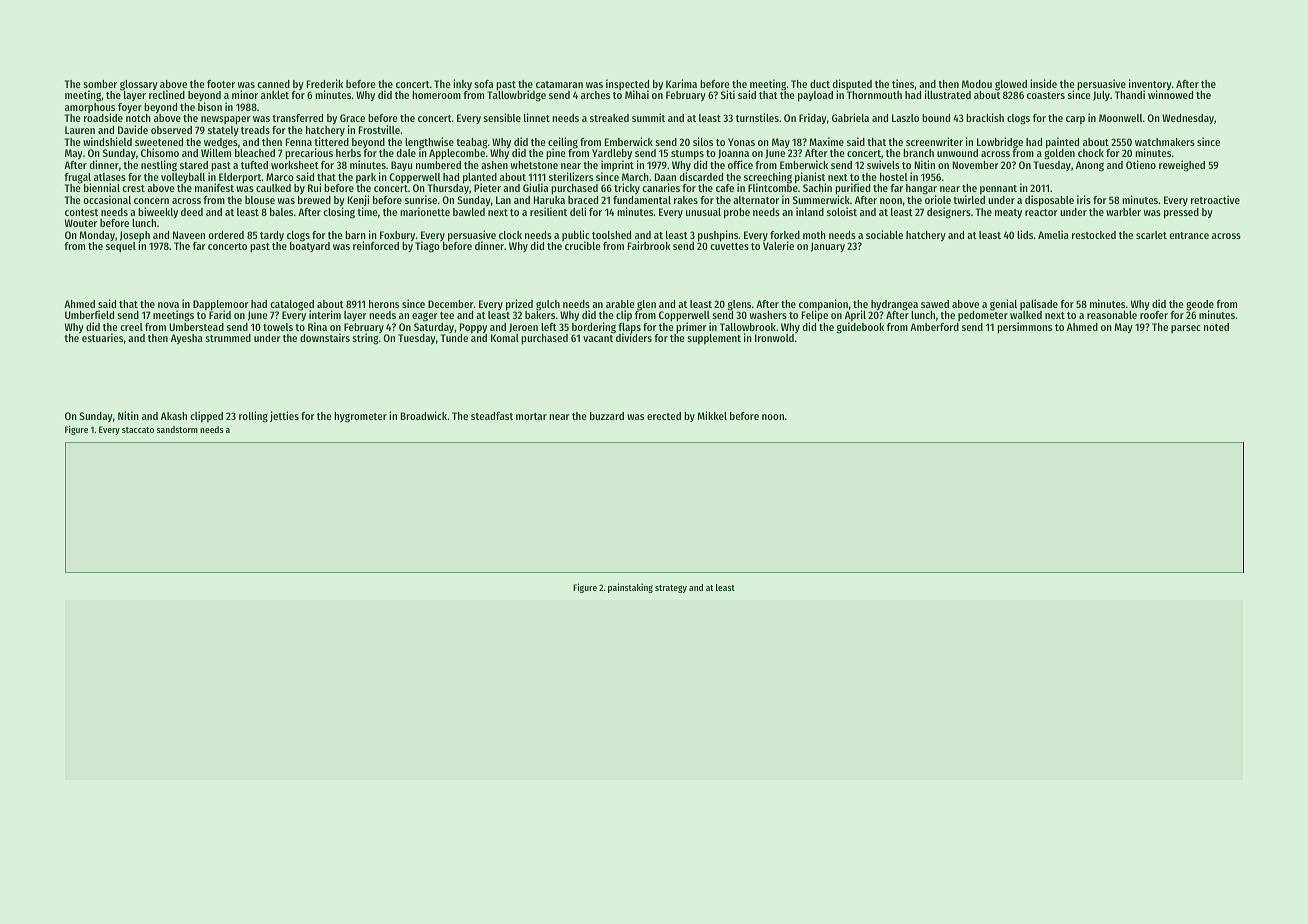 This screenshot has width=1308, height=924. Describe the element at coordinates (823, 305) in the screenshot. I see `companion` at that location.
